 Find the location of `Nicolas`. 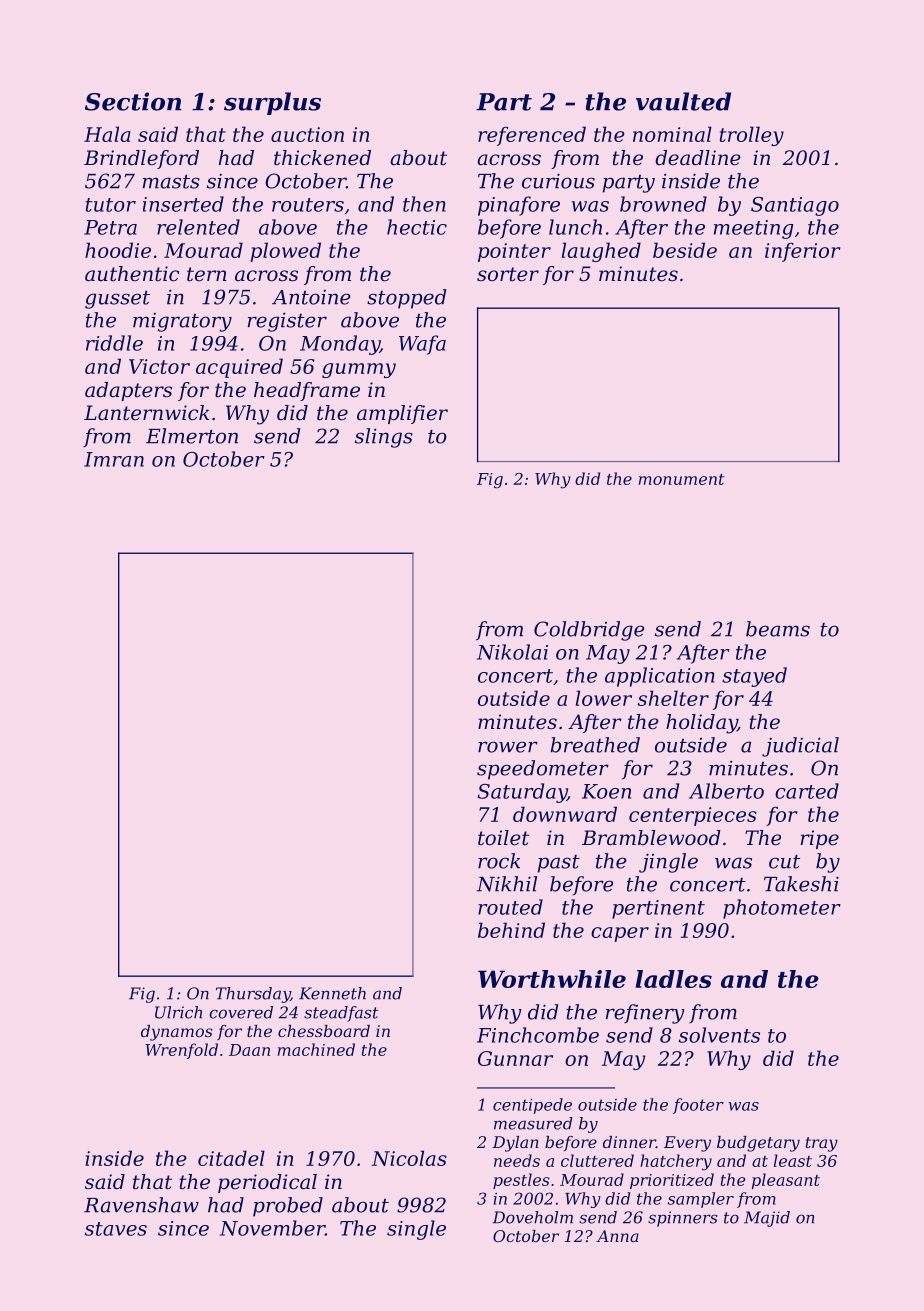

Nicolas is located at coordinates (409, 1158).
